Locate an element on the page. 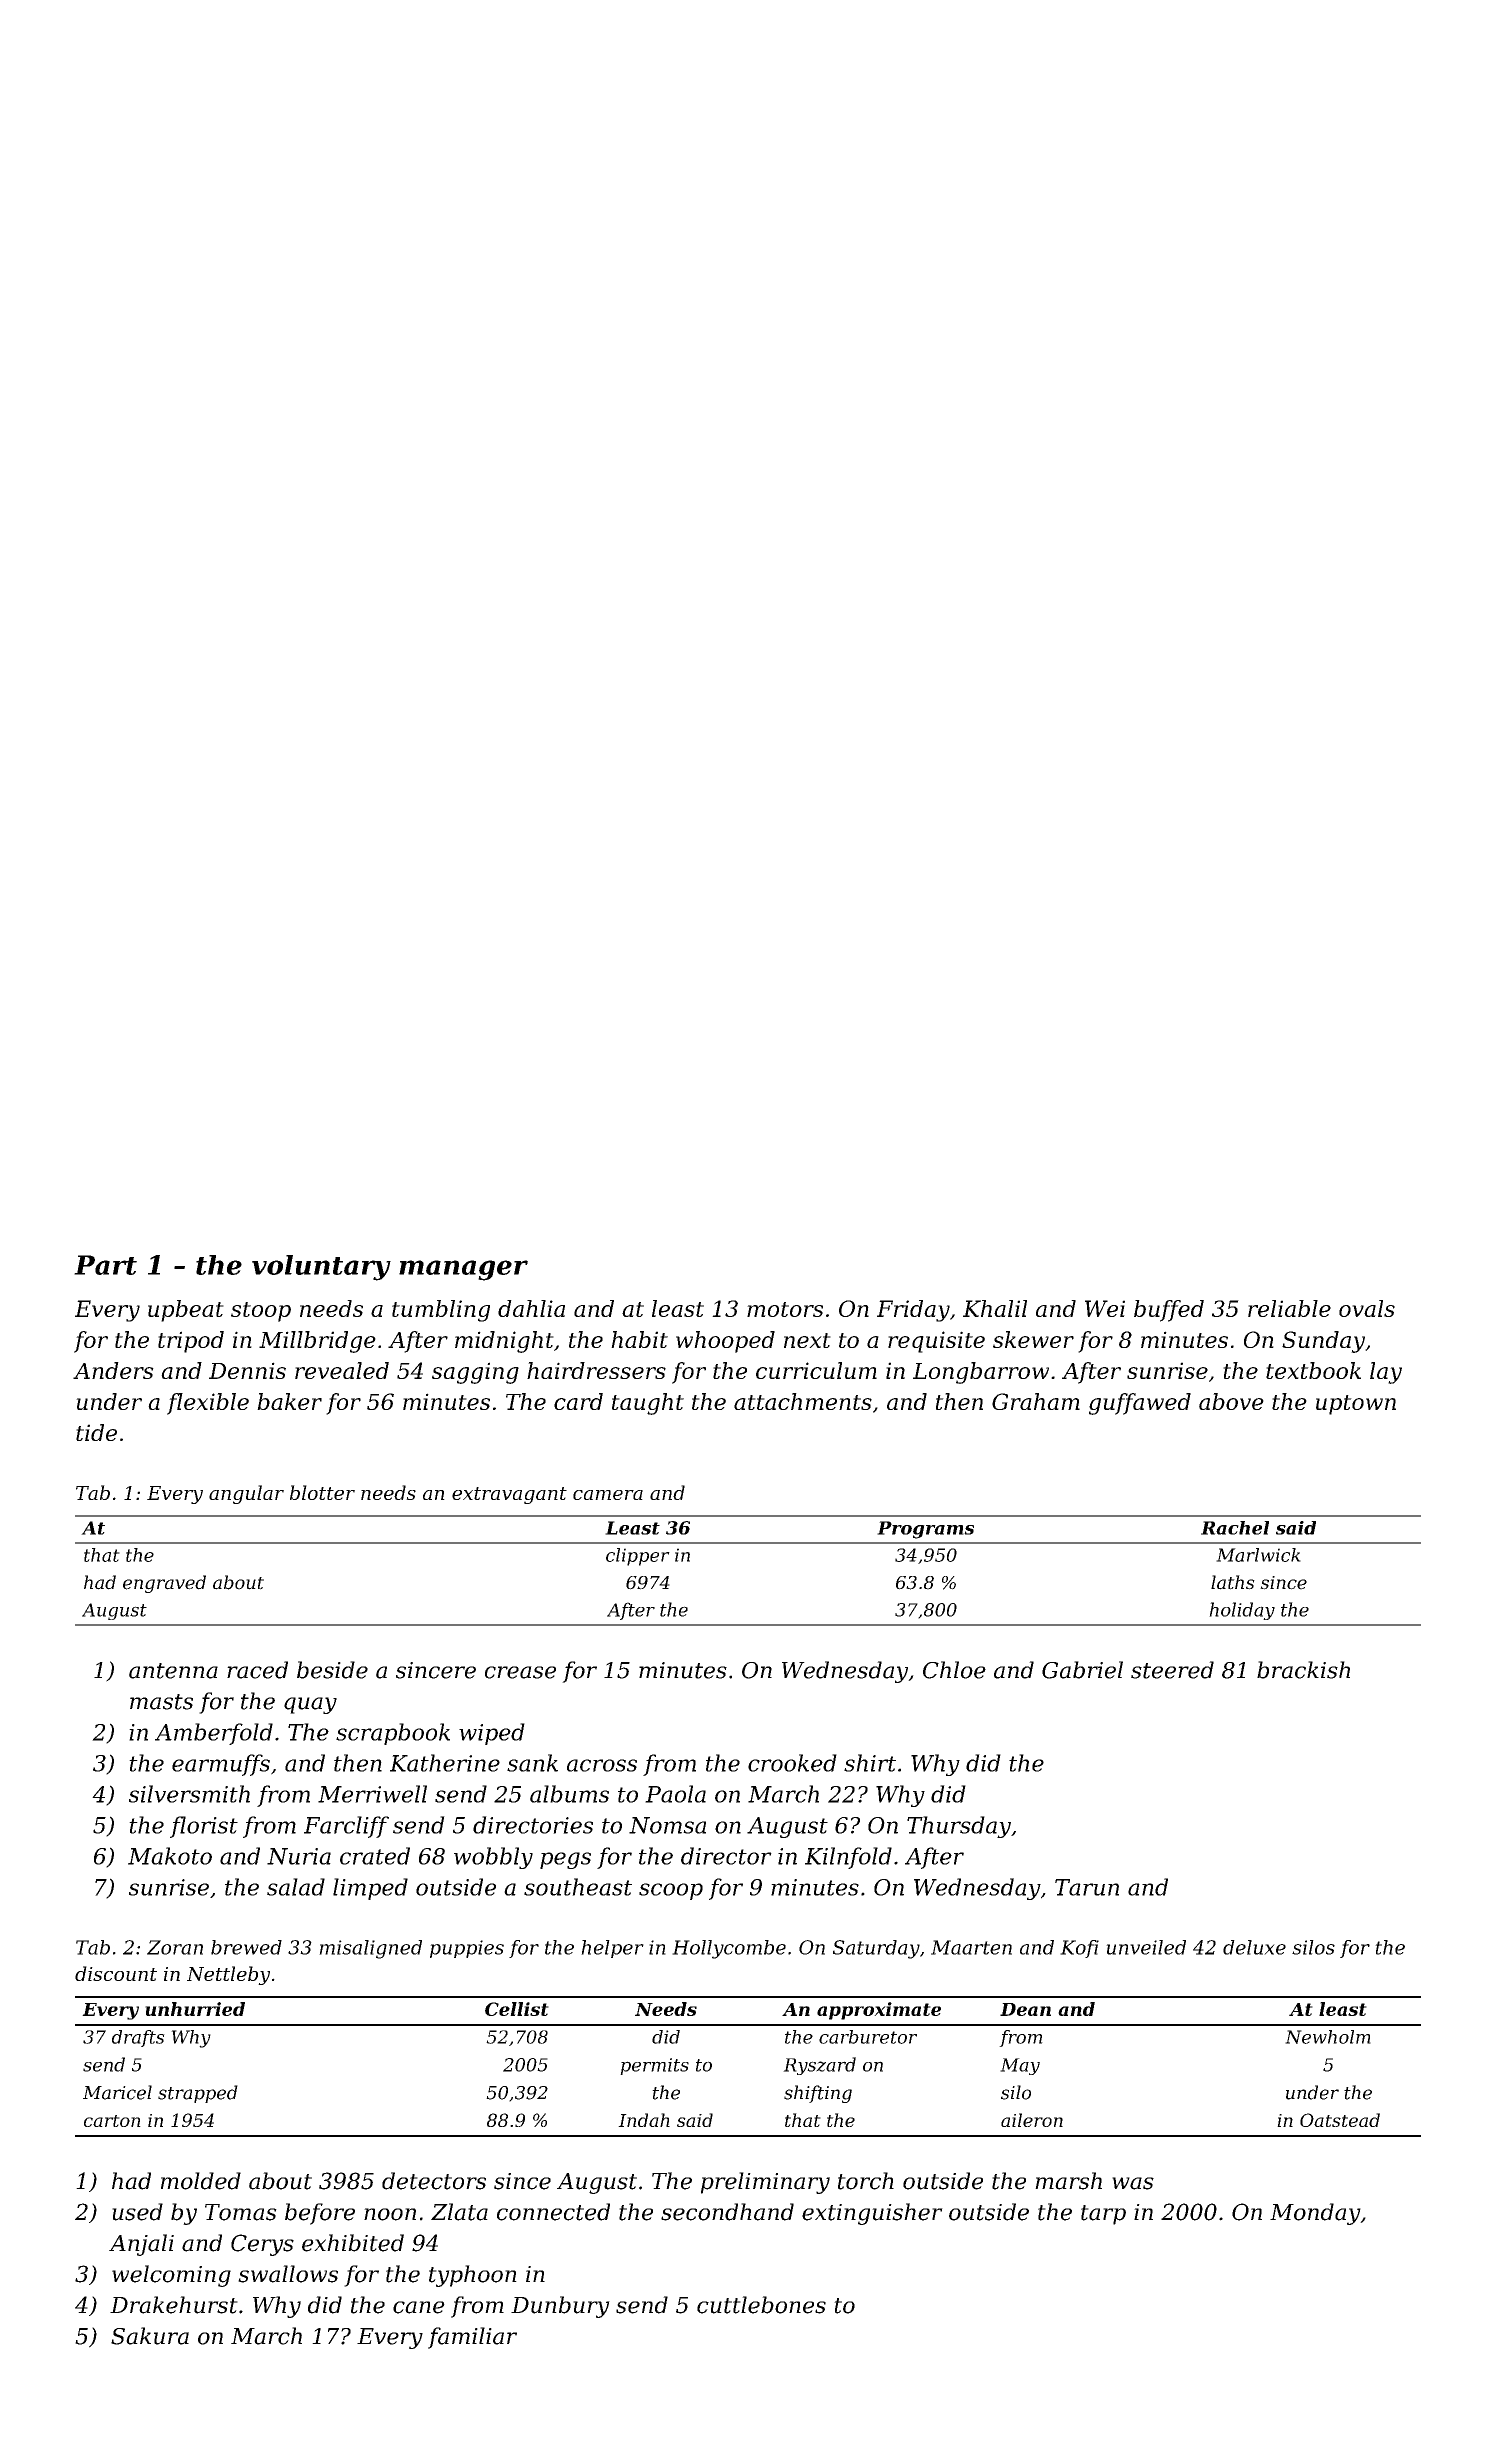 The image size is (1496, 2464). Programs is located at coordinates (925, 1530).
